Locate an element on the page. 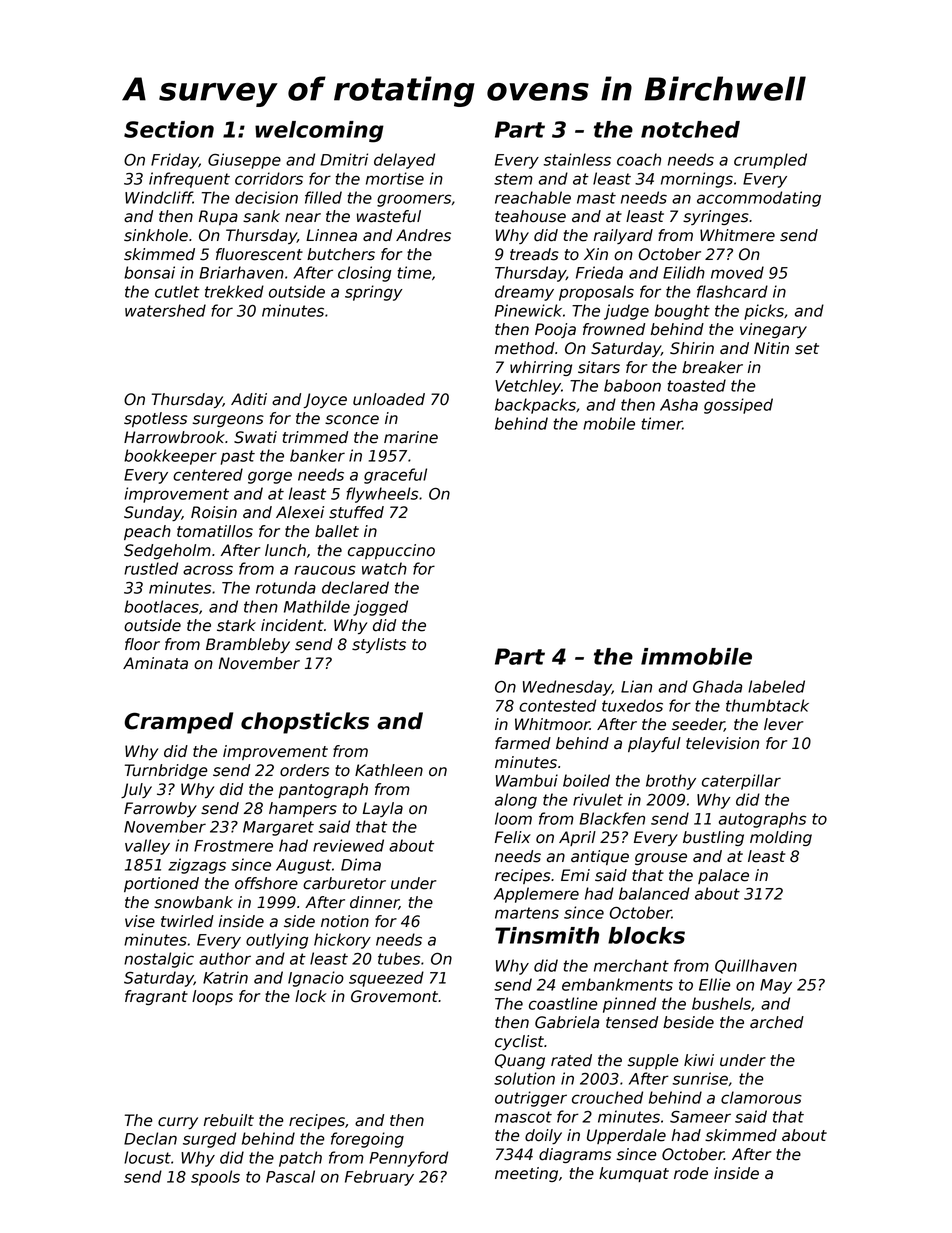 This image has width=952, height=1233. accommodating is located at coordinates (759, 199).
